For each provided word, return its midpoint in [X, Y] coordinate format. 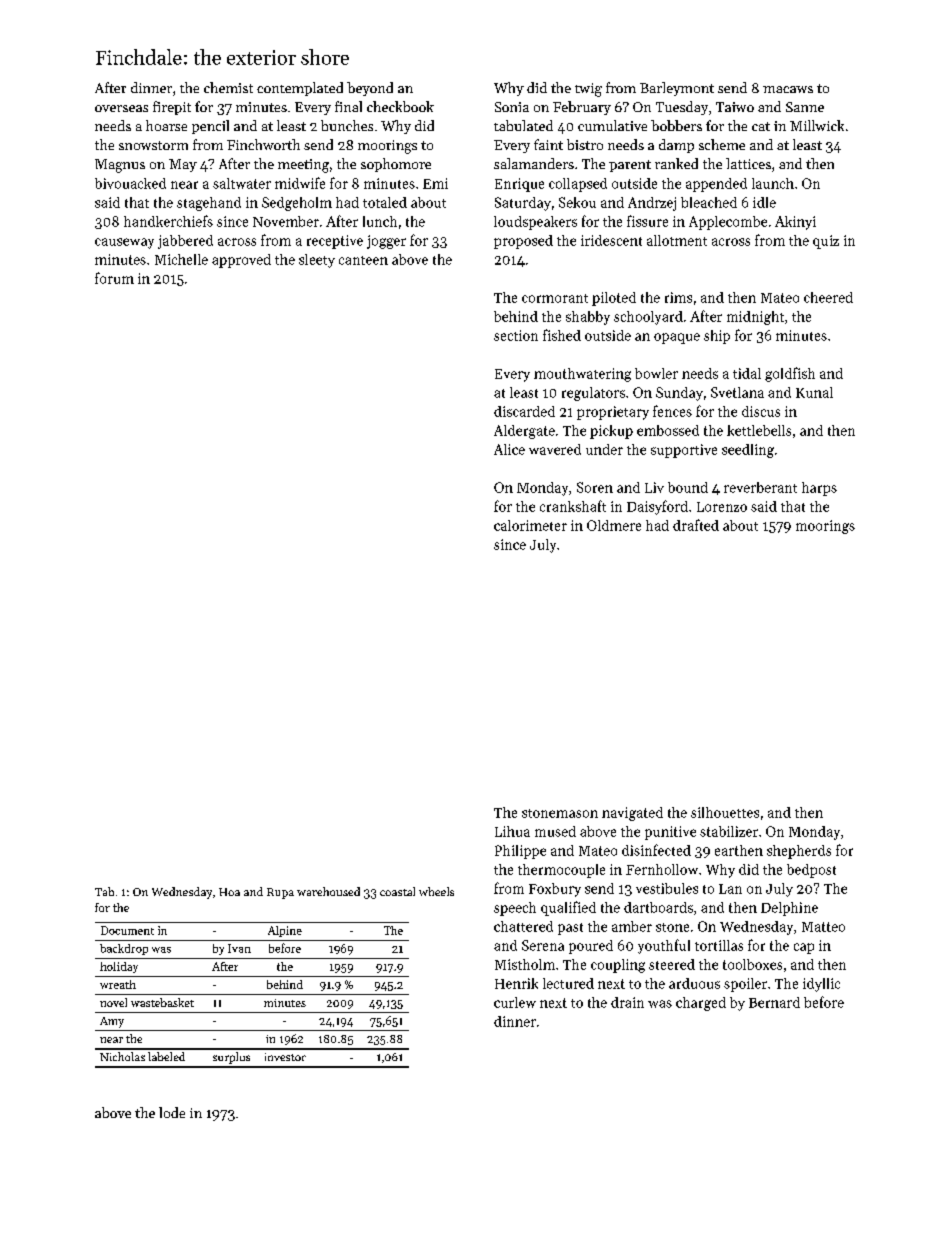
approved [241, 261]
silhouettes [725, 812]
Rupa [280, 893]
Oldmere [614, 525]
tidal [747, 373]
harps [819, 489]
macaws [788, 89]
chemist [228, 87]
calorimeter [530, 525]
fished [562, 335]
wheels [436, 891]
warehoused [328, 891]
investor [285, 1057]
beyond [370, 89]
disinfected [656, 850]
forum [114, 278]
